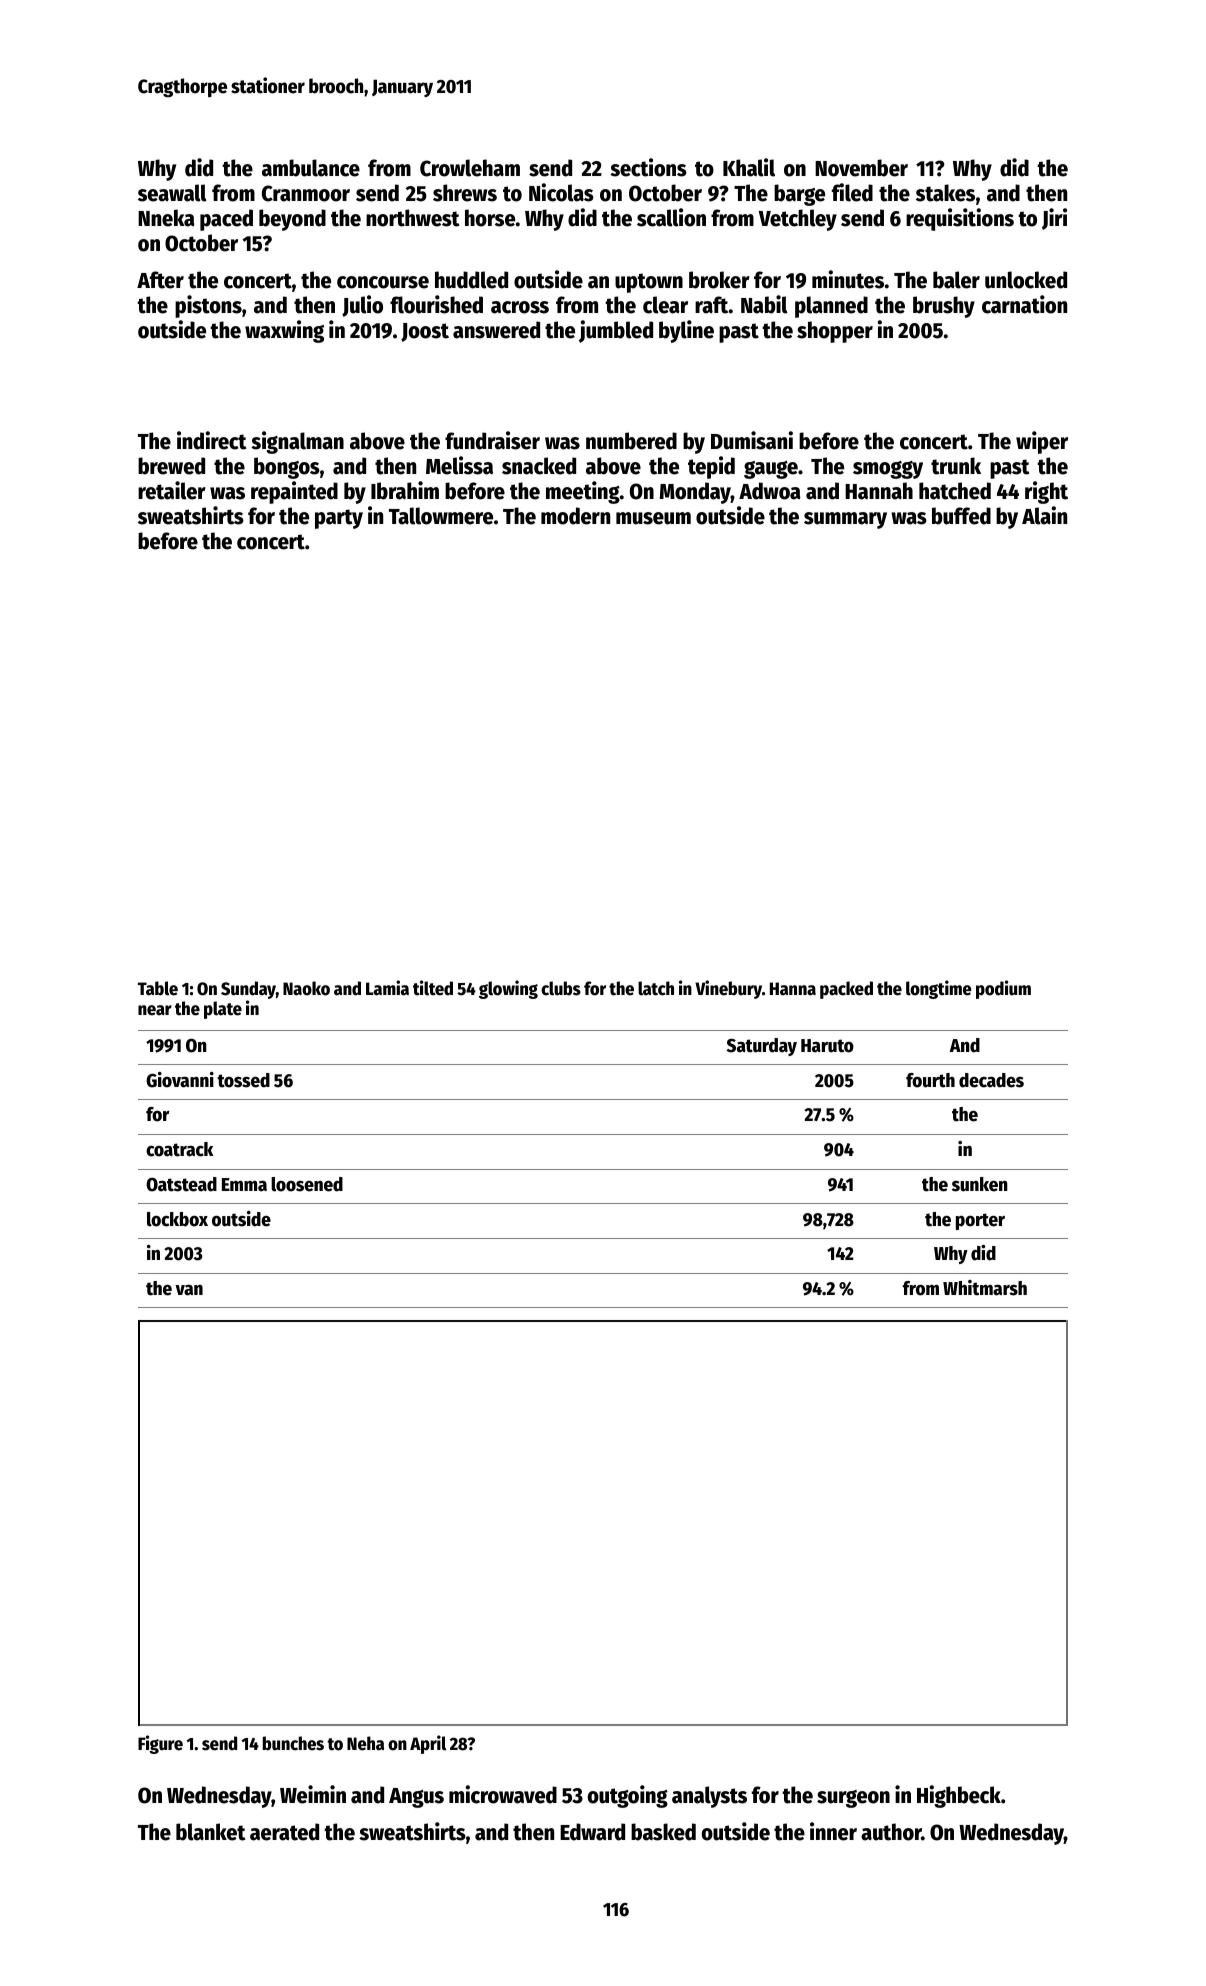 The width and height of the page is (1206, 1986). I want to click on Jiri, so click(1054, 219).
